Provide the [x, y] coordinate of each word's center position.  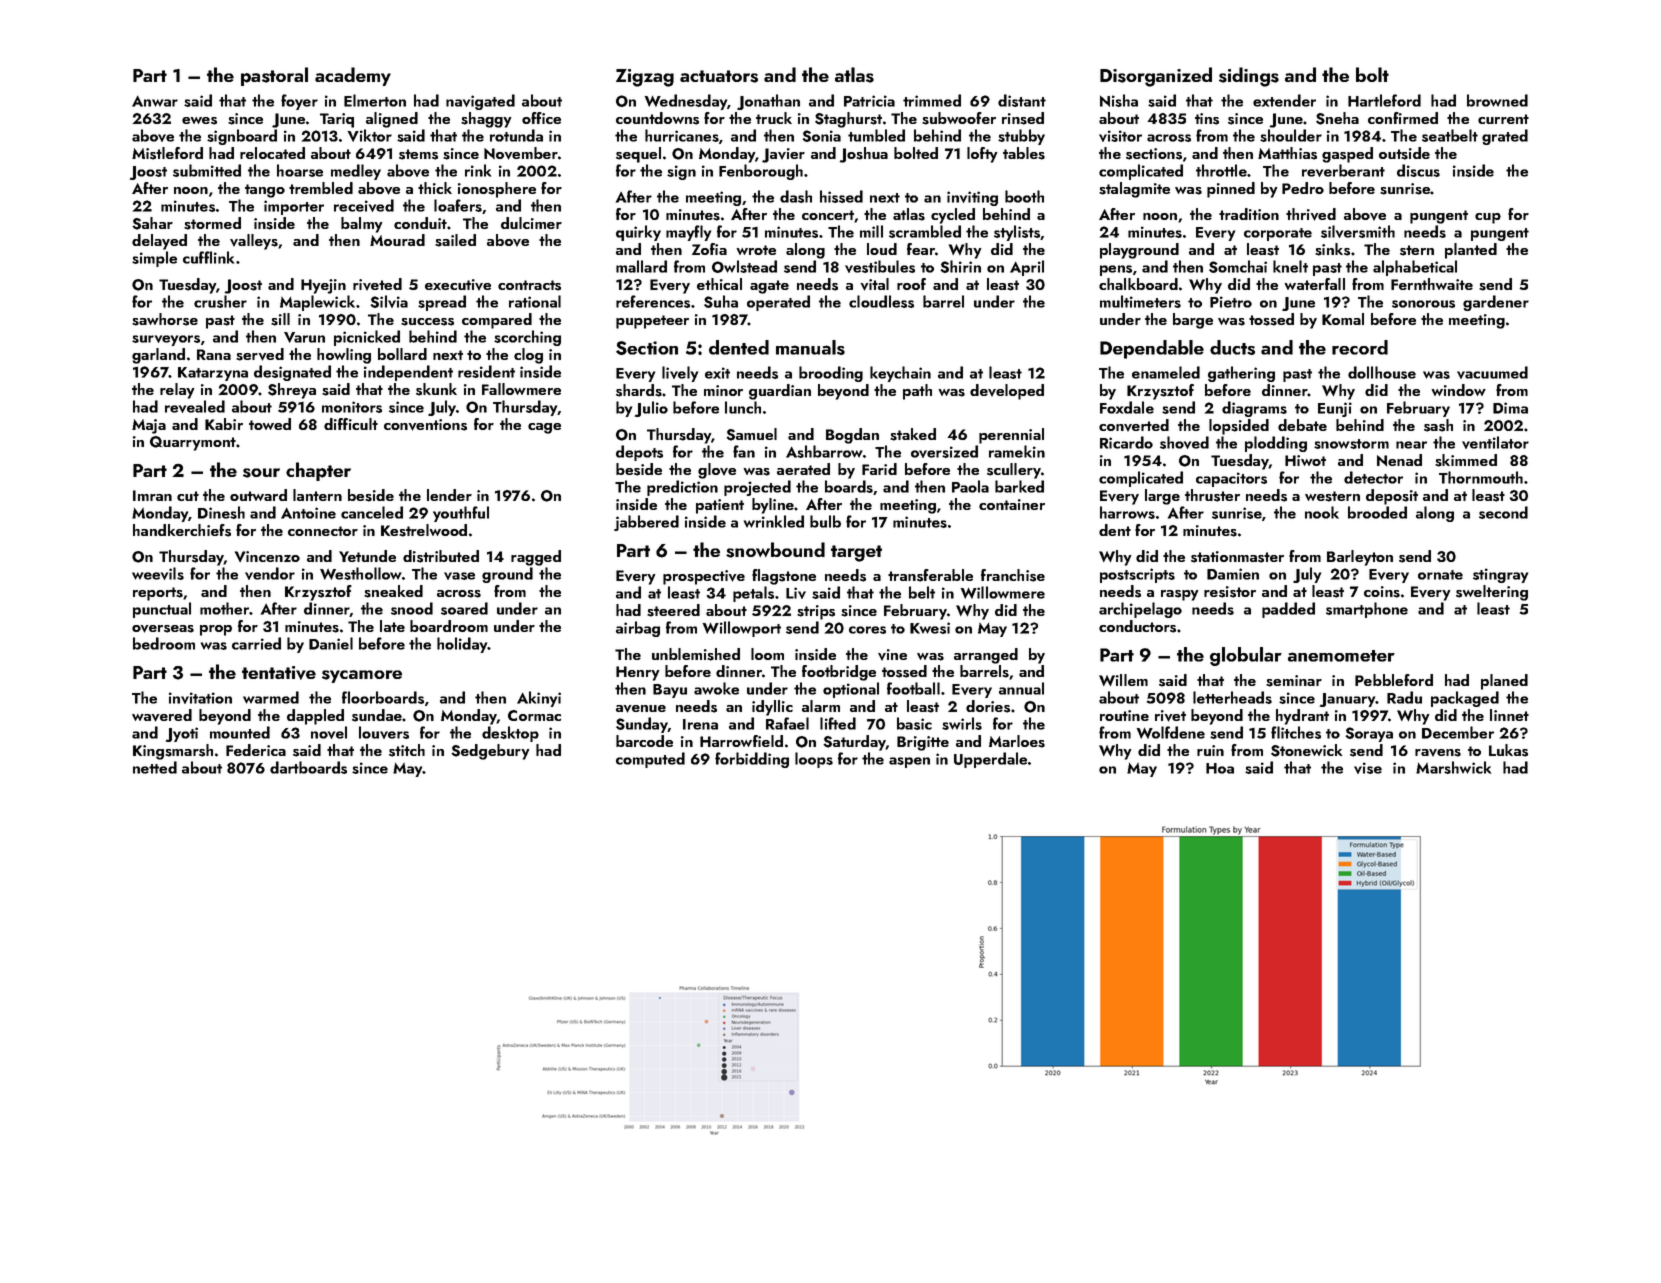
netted [155, 767]
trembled [321, 188]
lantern [317, 495]
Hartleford [1384, 100]
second [1503, 512]
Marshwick [1453, 767]
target [856, 553]
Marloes [1017, 741]
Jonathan [768, 102]
